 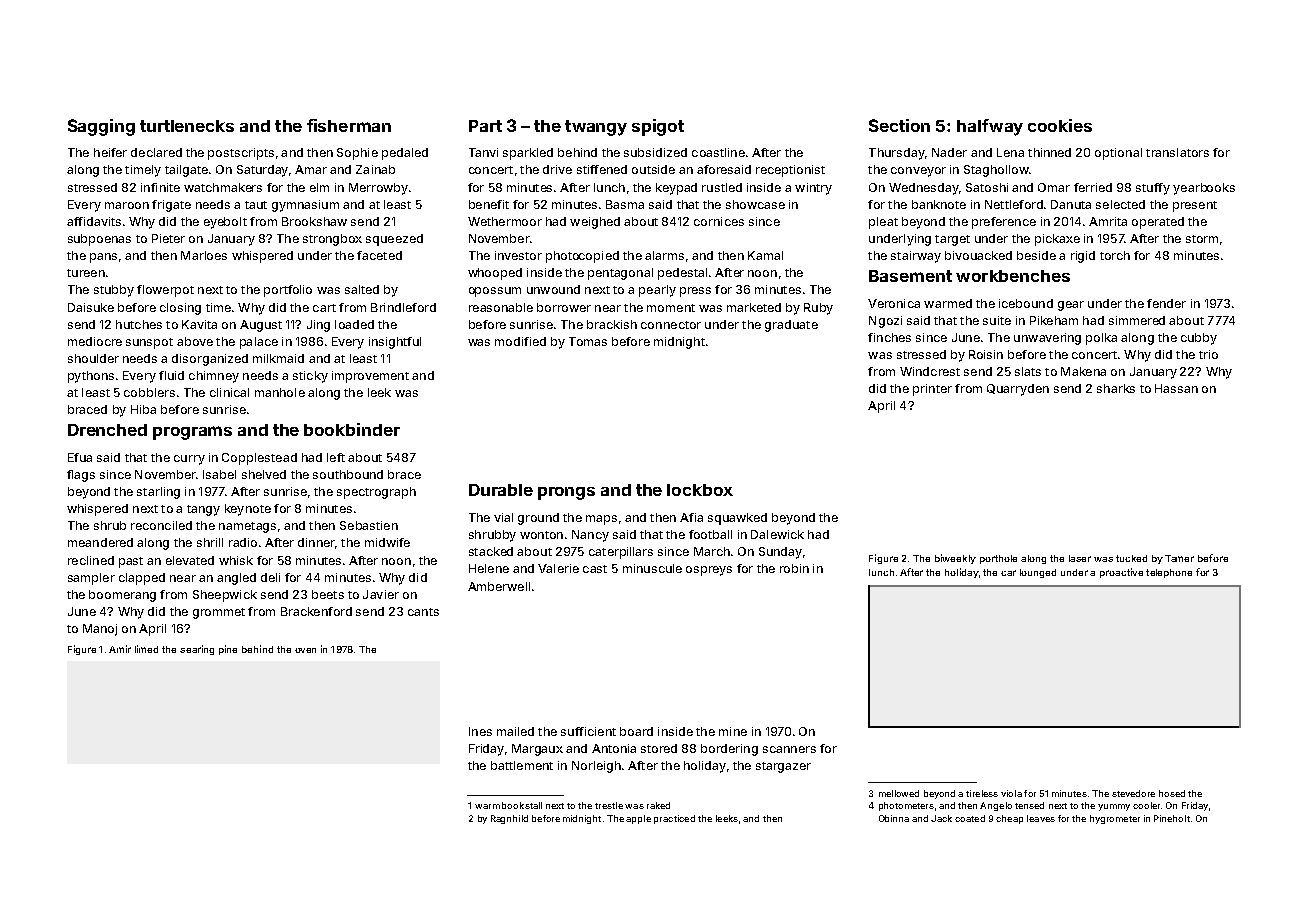 What do you see at coordinates (305, 650) in the document?
I see `oven` at bounding box center [305, 650].
